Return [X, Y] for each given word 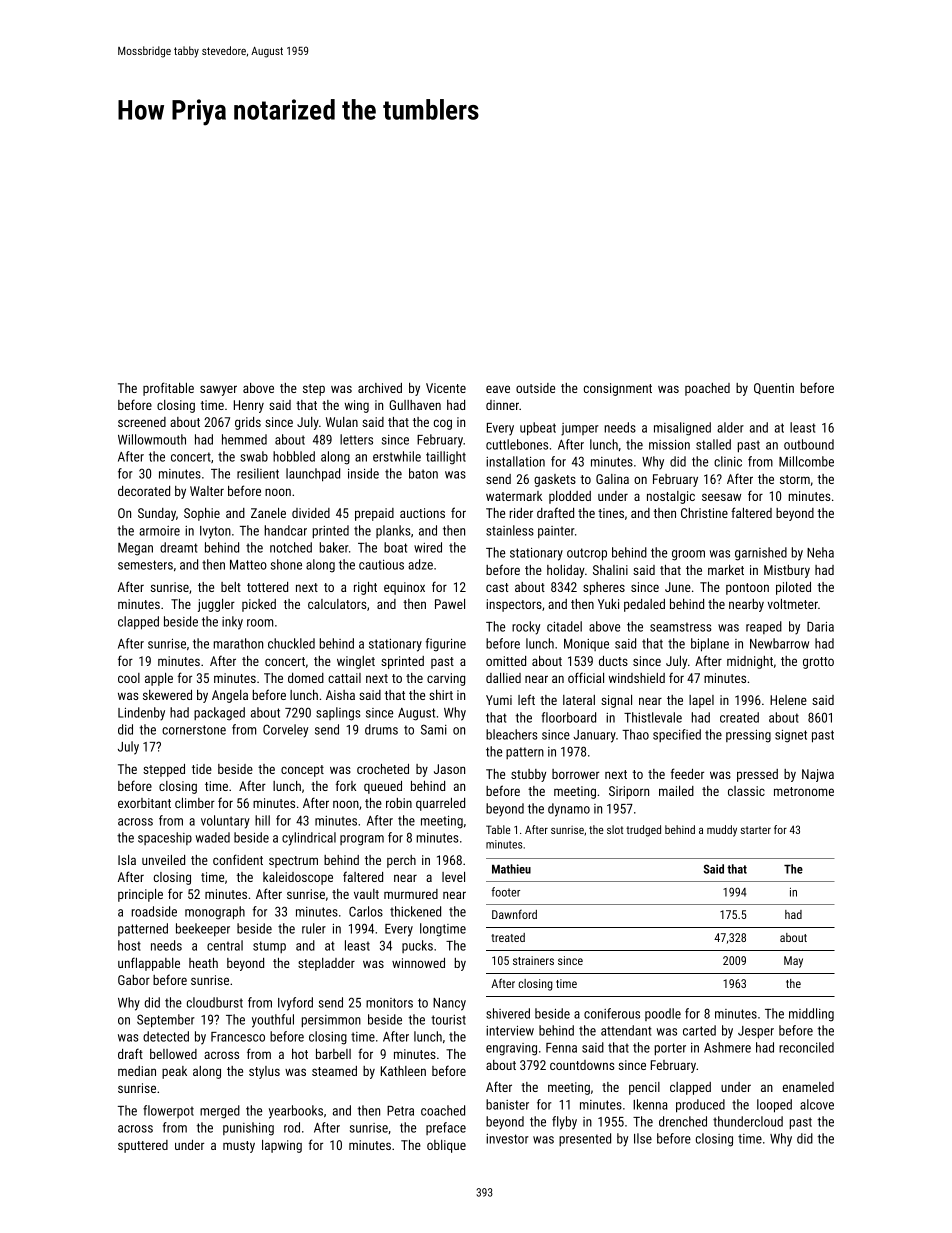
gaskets [555, 480]
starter [756, 830]
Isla [127, 860]
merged [220, 1112]
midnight [750, 662]
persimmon [331, 1021]
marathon [238, 643]
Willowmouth [152, 439]
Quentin [774, 389]
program [362, 840]
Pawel [450, 604]
